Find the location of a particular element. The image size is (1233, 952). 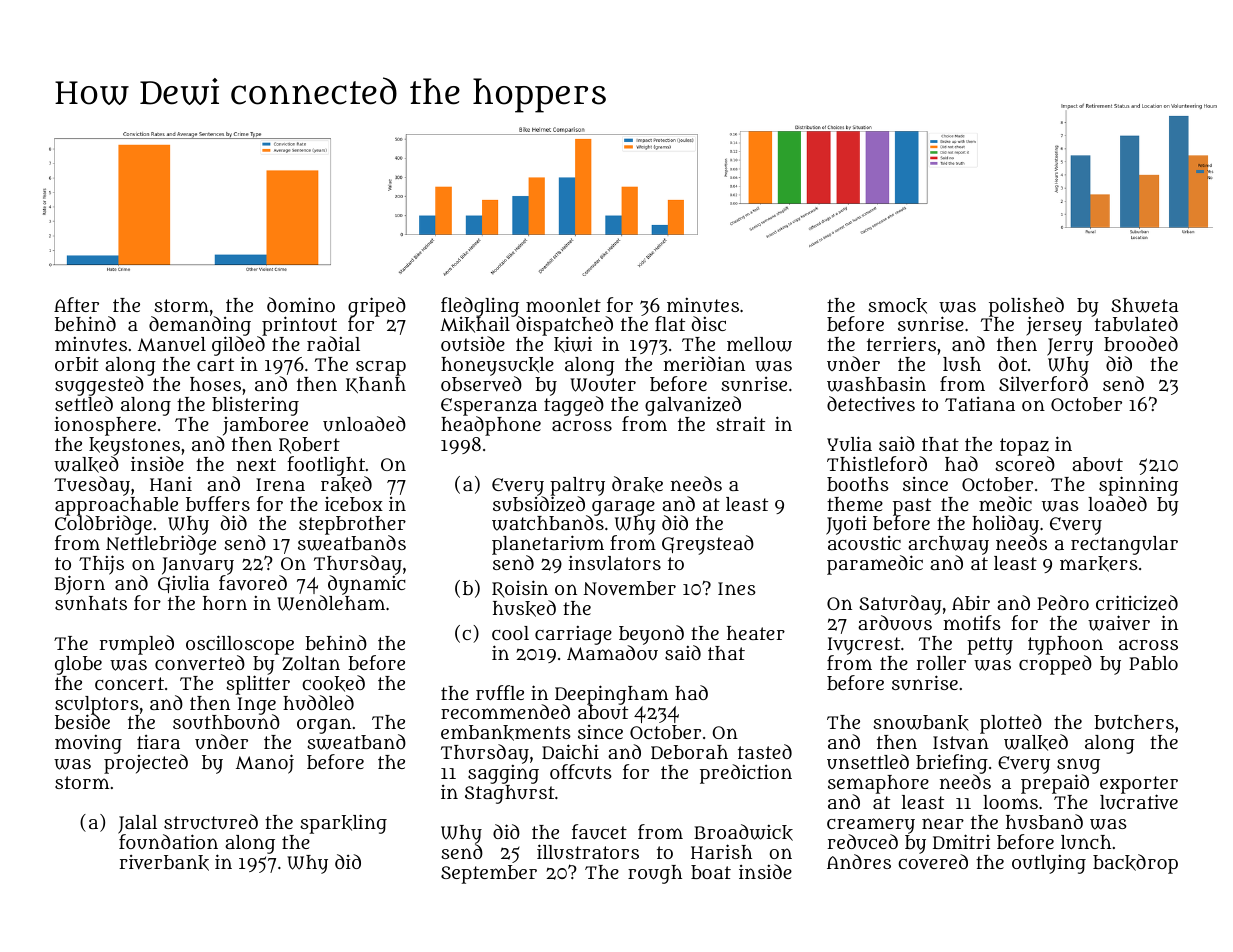

suggested is located at coordinates (99, 387).
